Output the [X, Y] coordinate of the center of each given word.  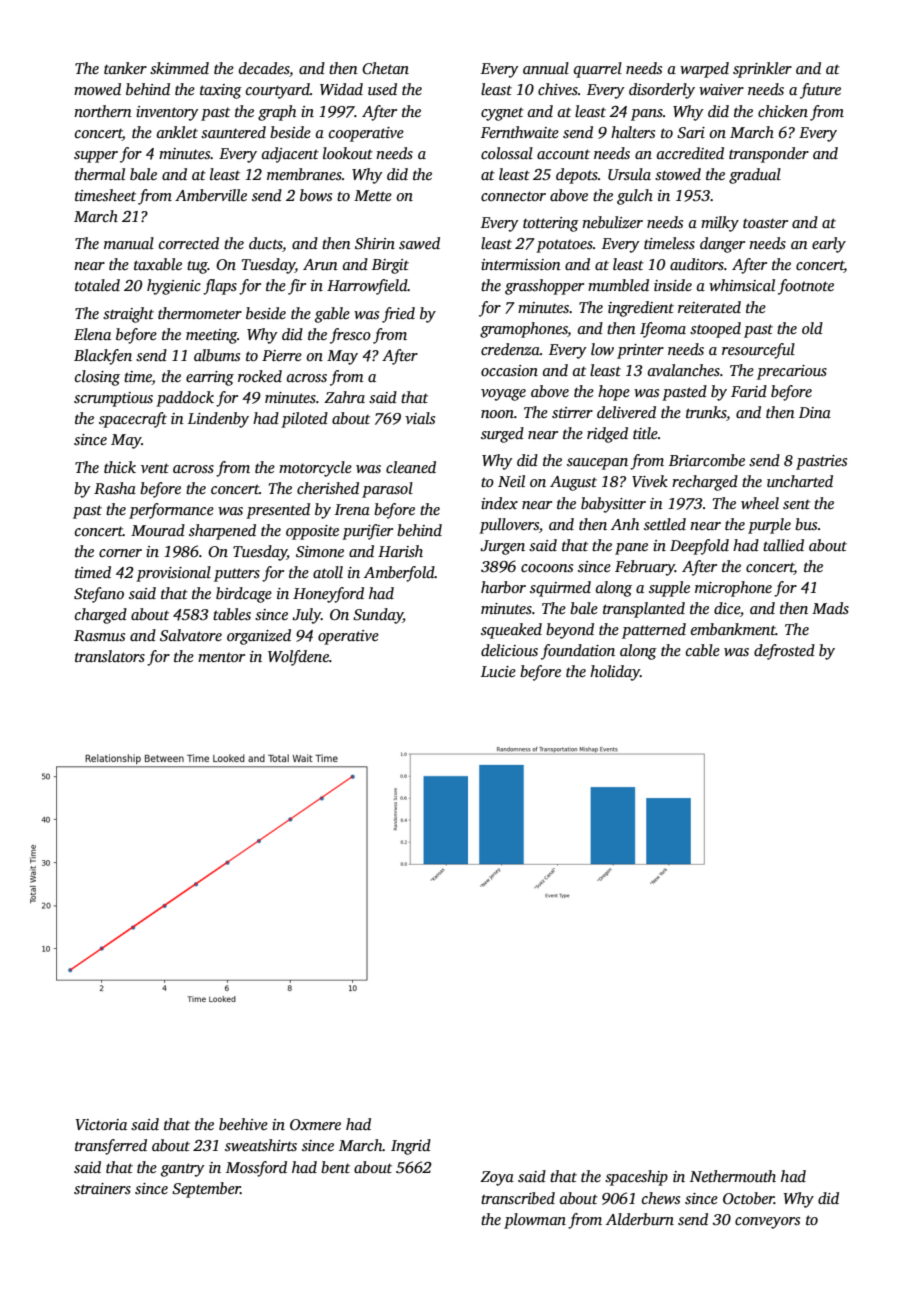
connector [513, 196]
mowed [97, 89]
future [820, 91]
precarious [792, 372]
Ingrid [411, 1147]
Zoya [497, 1178]
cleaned [411, 467]
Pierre [282, 355]
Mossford [256, 1169]
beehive [243, 1124]
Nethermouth [733, 1176]
